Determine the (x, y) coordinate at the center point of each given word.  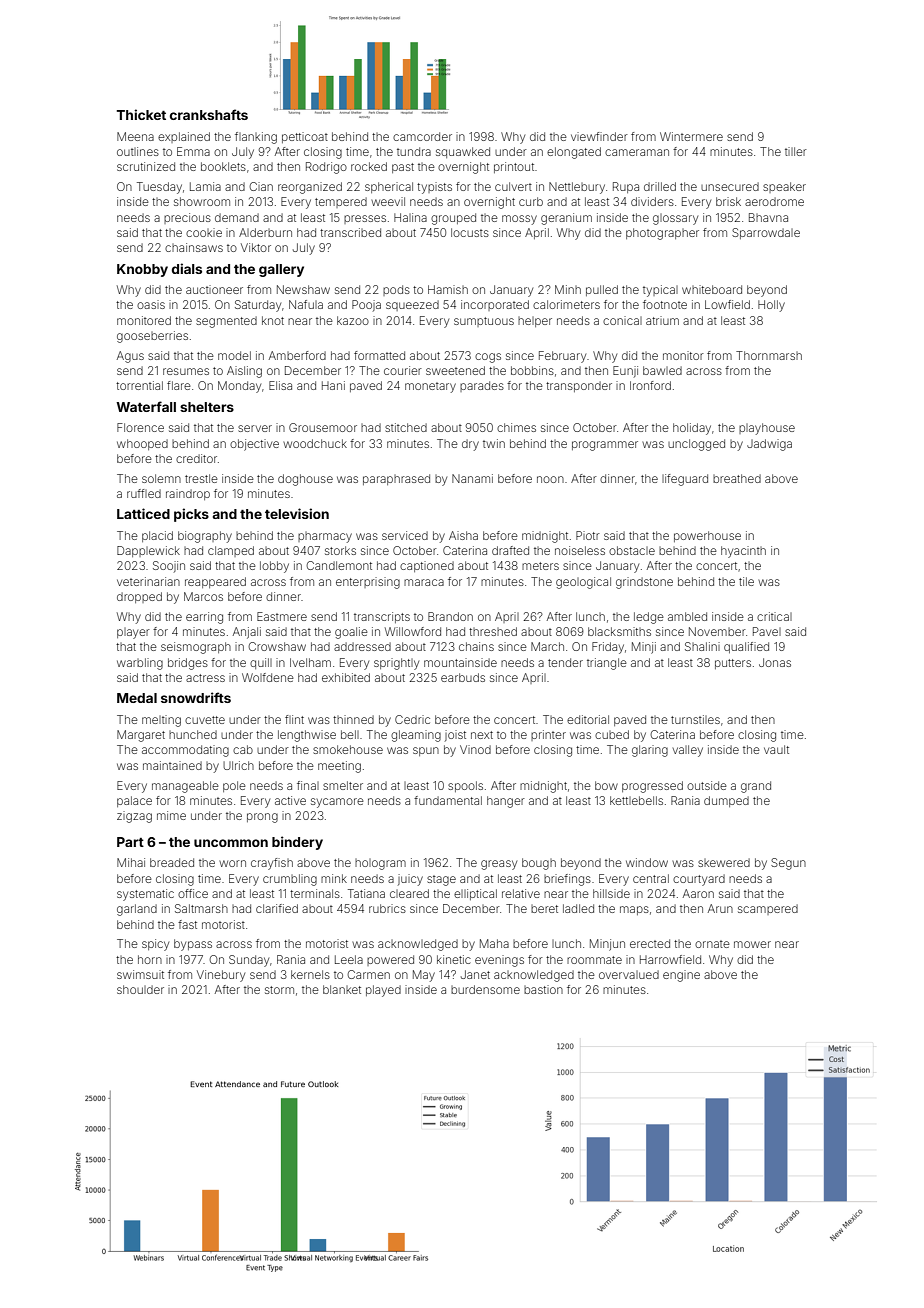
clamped (231, 551)
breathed (737, 478)
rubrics (387, 908)
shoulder (140, 989)
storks (340, 550)
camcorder (422, 136)
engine (681, 976)
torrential (139, 385)
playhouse (767, 429)
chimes (516, 427)
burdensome (485, 989)
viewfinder (599, 136)
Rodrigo (326, 168)
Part (130, 842)
